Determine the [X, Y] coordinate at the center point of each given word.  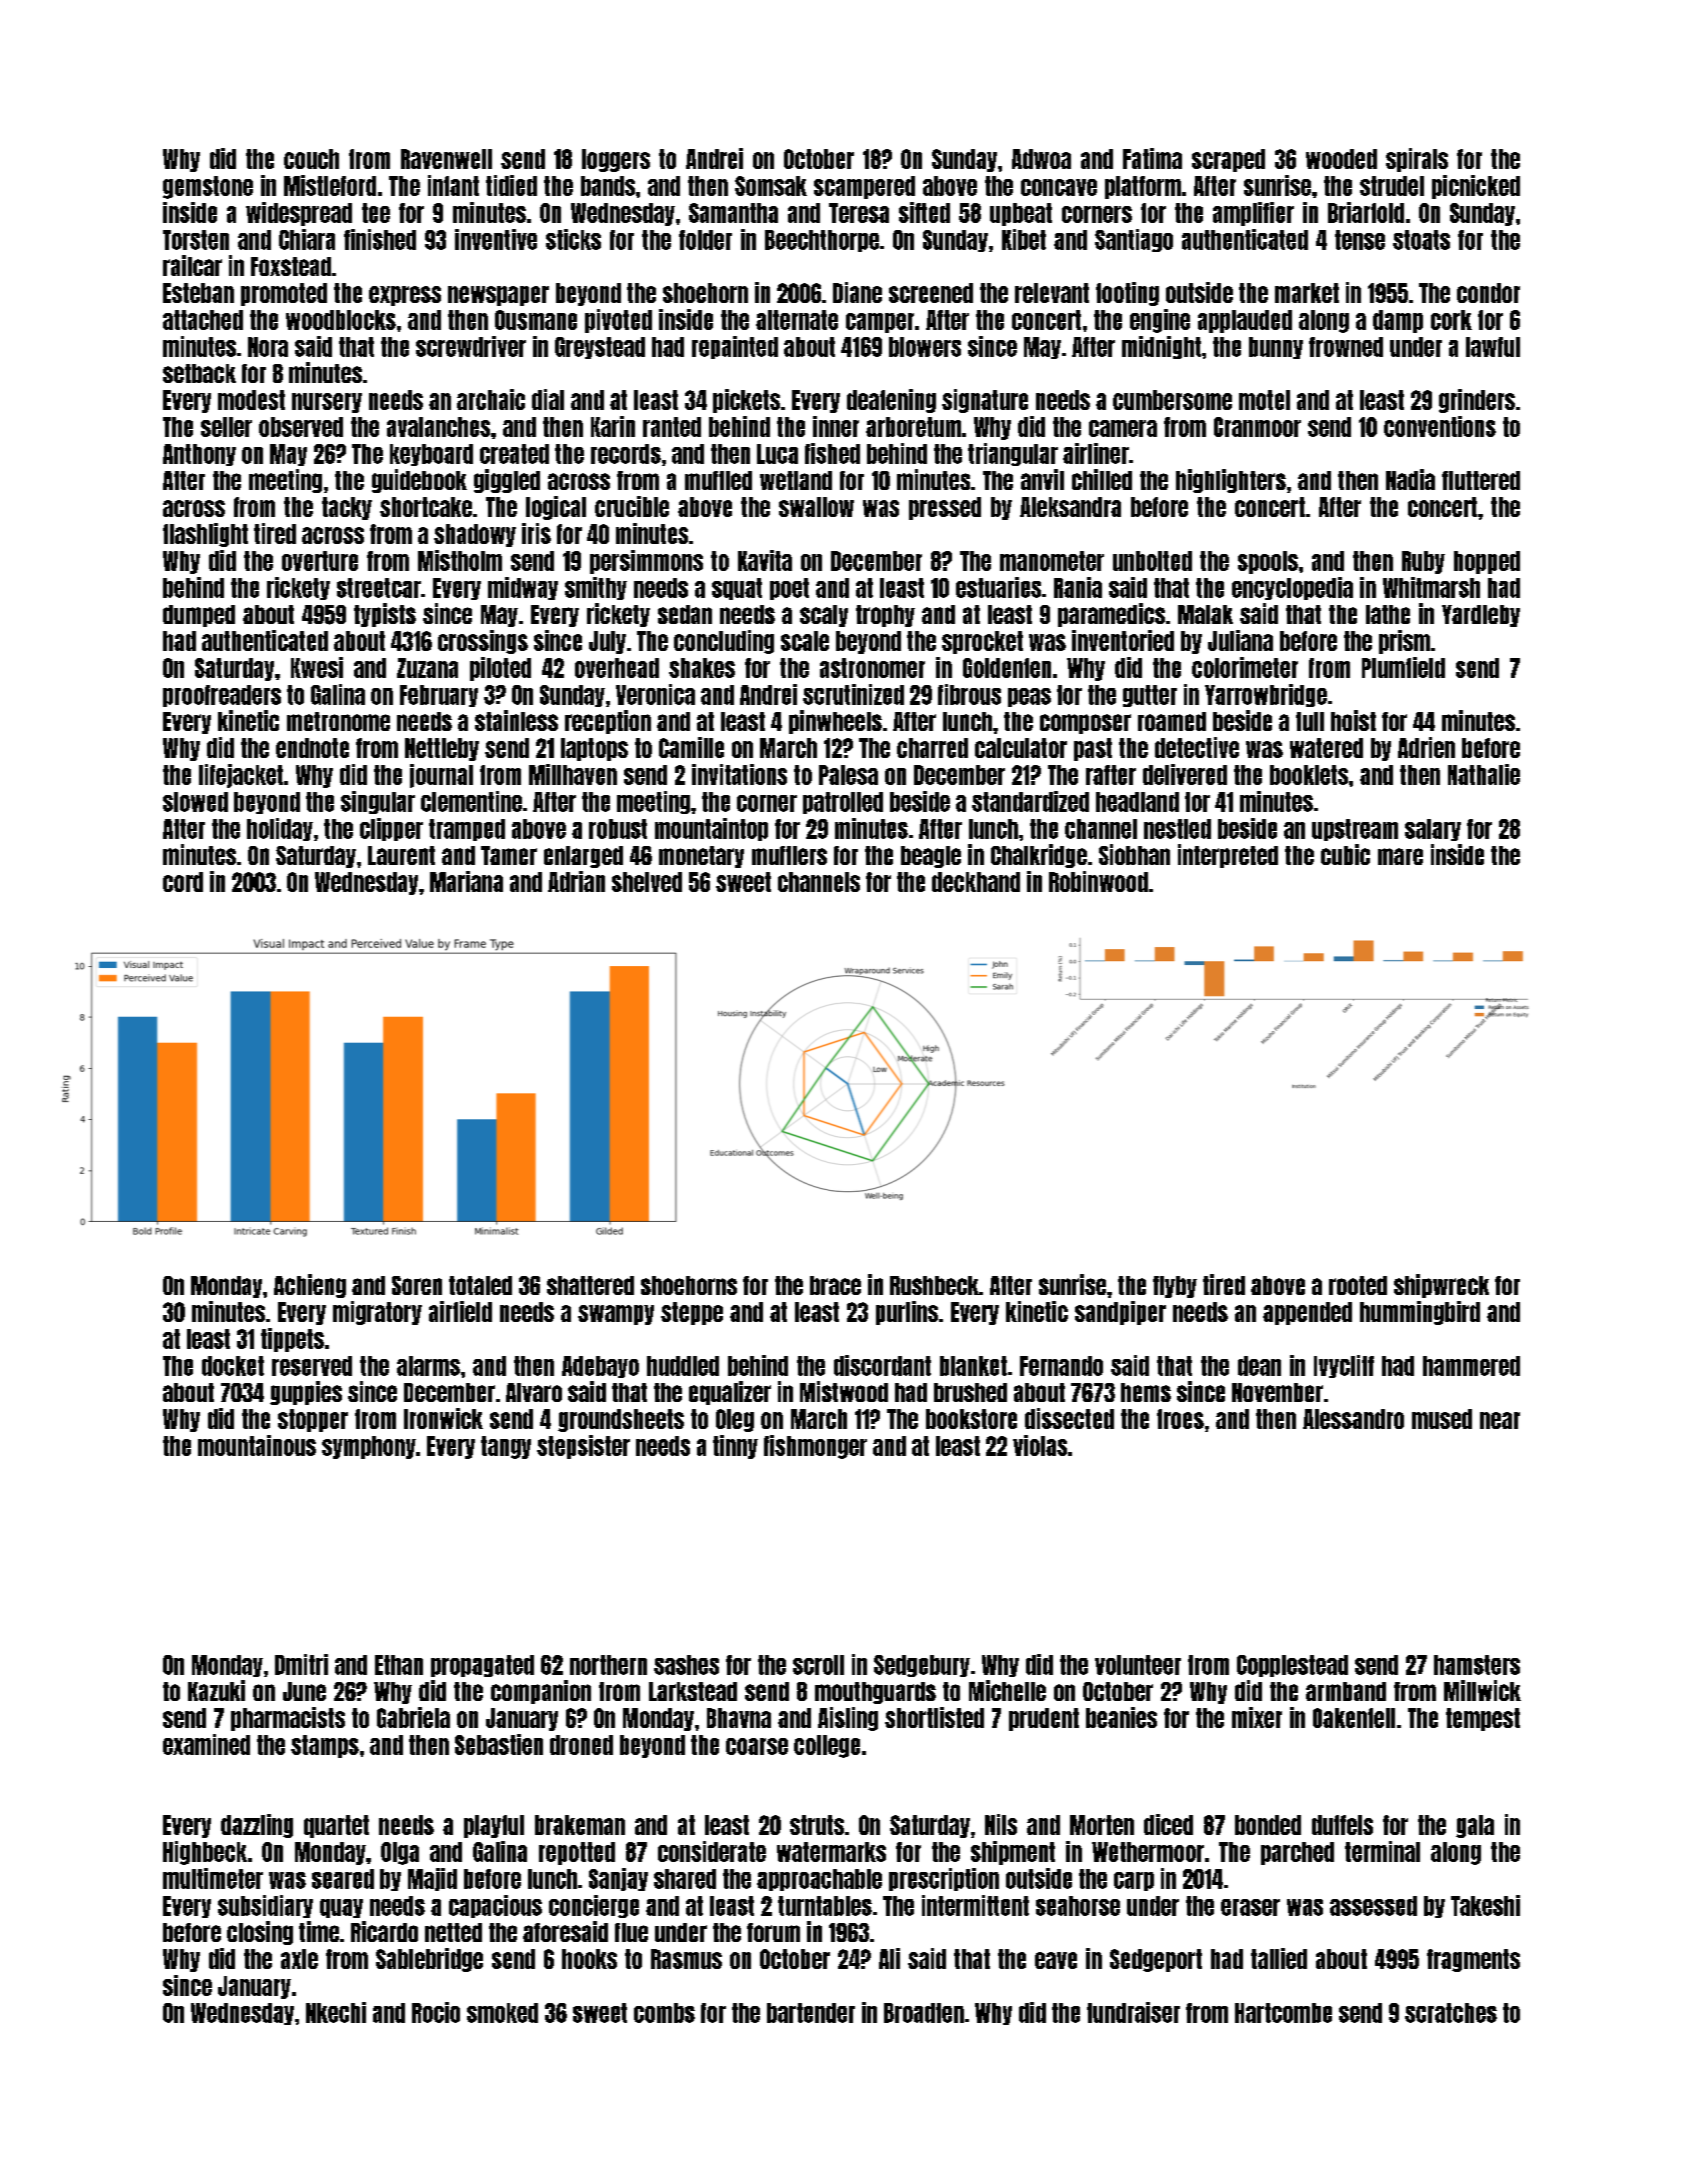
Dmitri [301, 1664]
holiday [280, 829]
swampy [616, 1315]
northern [608, 1665]
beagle [931, 857]
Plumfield [1403, 667]
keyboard [431, 455]
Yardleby [1481, 616]
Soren [417, 1285]
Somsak [771, 186]
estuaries [998, 587]
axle [299, 1959]
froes [1180, 1419]
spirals [1417, 160]
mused [1442, 1419]
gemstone [208, 187]
